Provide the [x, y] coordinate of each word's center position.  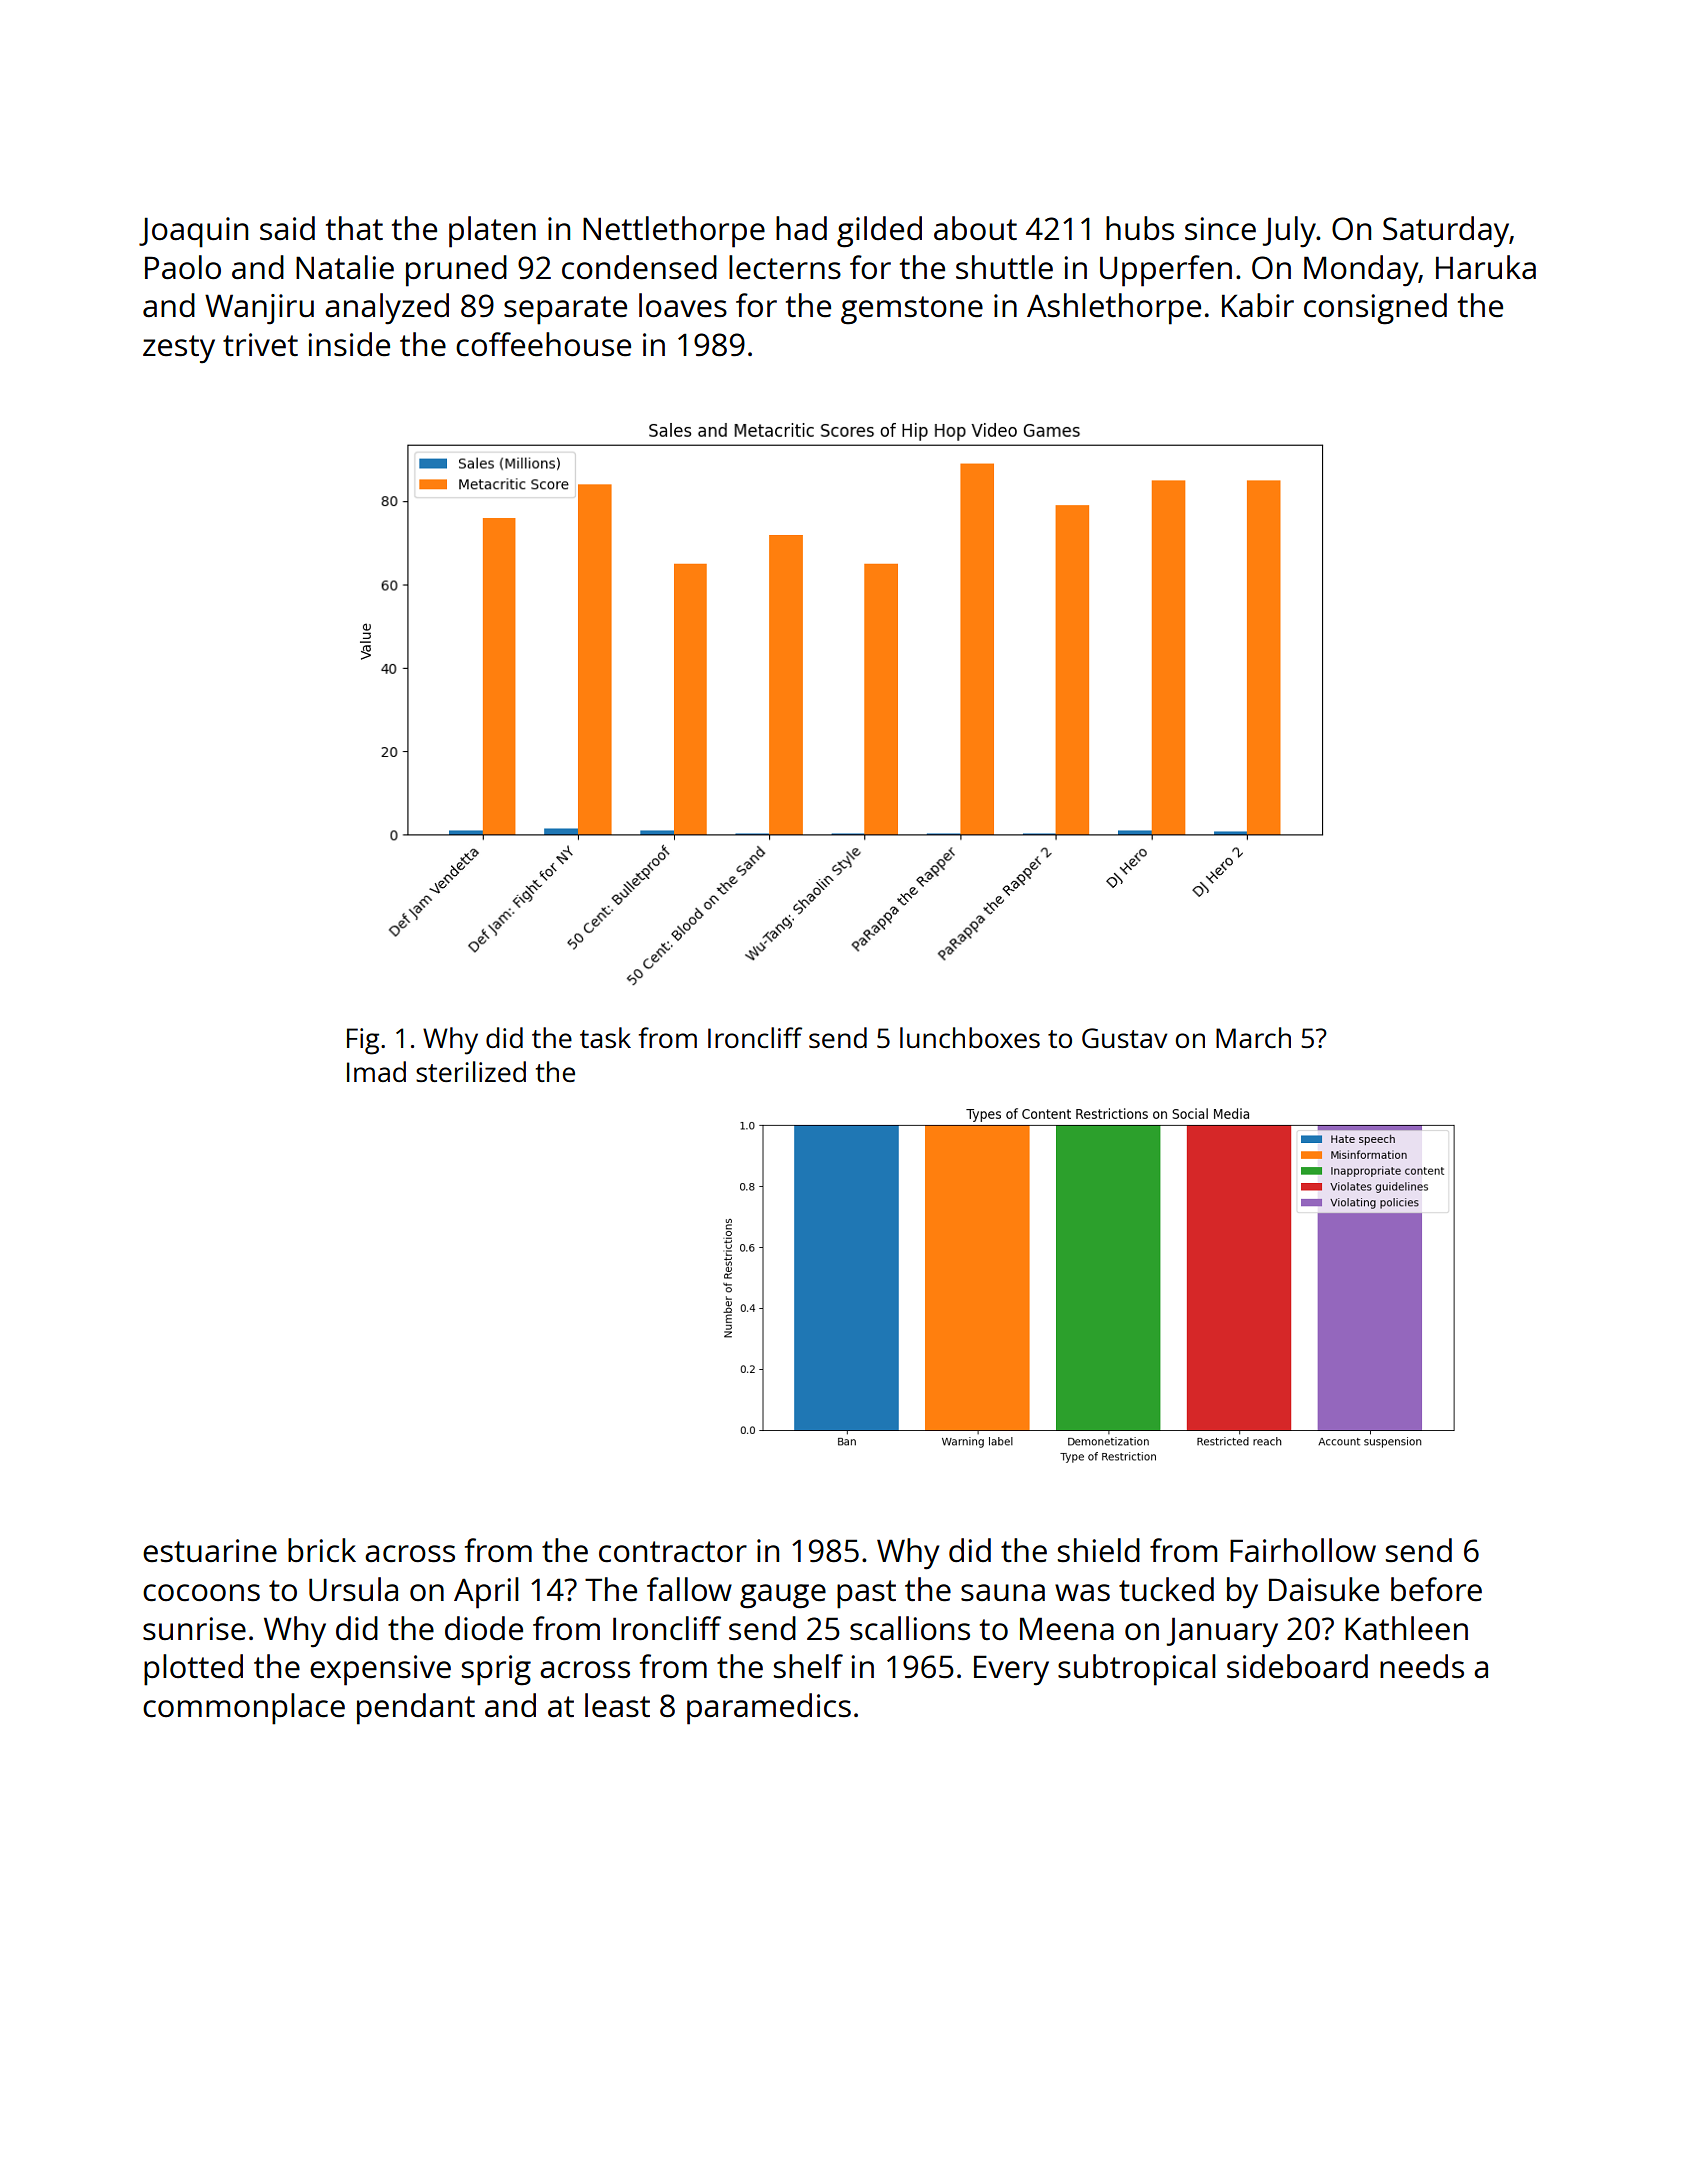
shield [1099, 1550]
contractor [673, 1552]
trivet [260, 345]
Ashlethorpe [1114, 309]
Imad [376, 1071]
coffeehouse [543, 344]
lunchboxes [970, 1037]
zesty [179, 349]
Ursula [353, 1589]
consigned [1375, 309]
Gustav [1124, 1038]
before [1436, 1589]
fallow [689, 1589]
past [866, 1594]
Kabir [1258, 305]
